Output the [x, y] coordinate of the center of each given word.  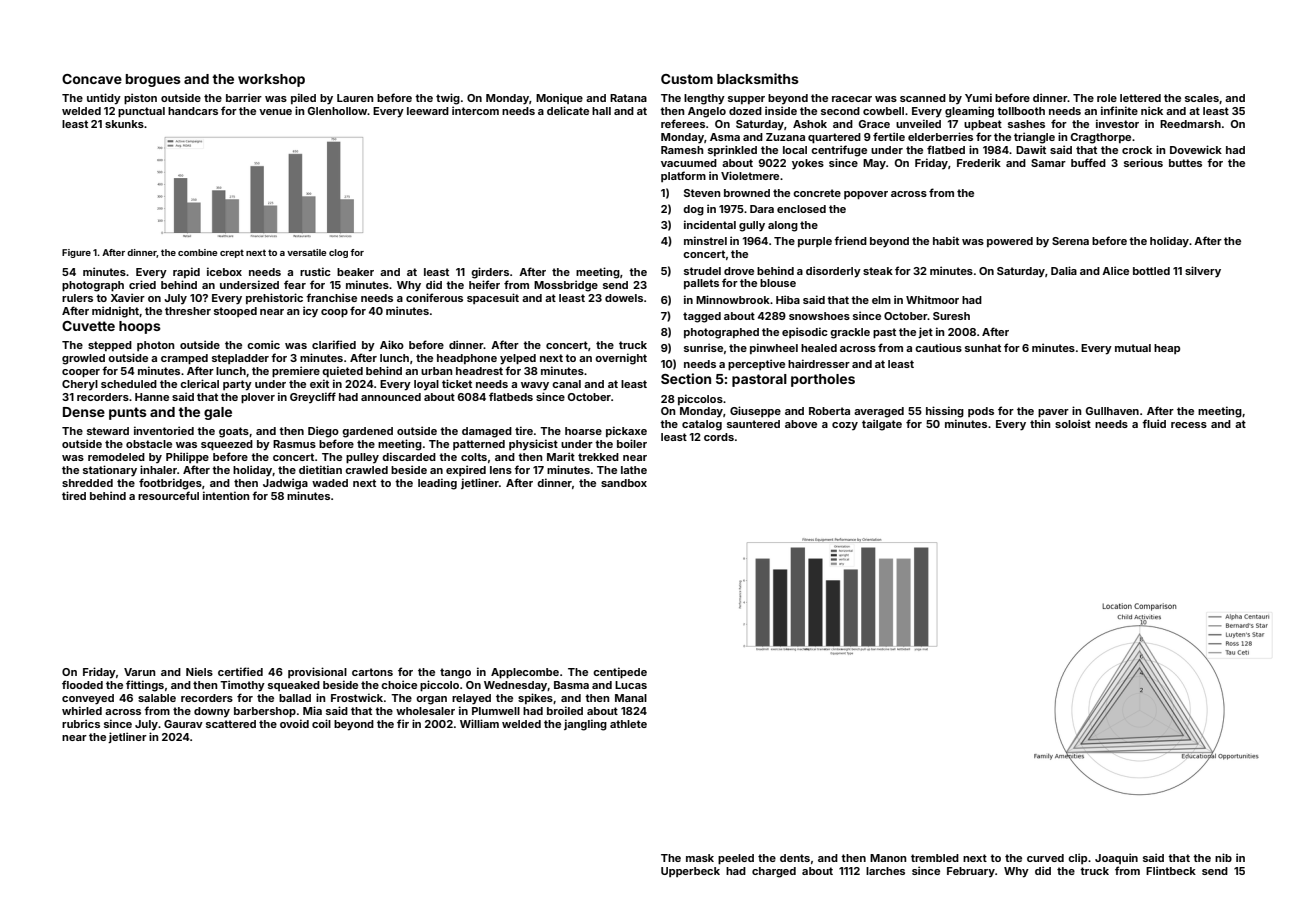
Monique [559, 98]
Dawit [1031, 149]
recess [1189, 425]
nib [1223, 857]
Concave [92, 79]
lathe [634, 470]
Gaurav [183, 724]
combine [197, 252]
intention [226, 495]
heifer [484, 284]
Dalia [1064, 270]
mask [700, 858]
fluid [1154, 423]
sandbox [624, 483]
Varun [139, 672]
